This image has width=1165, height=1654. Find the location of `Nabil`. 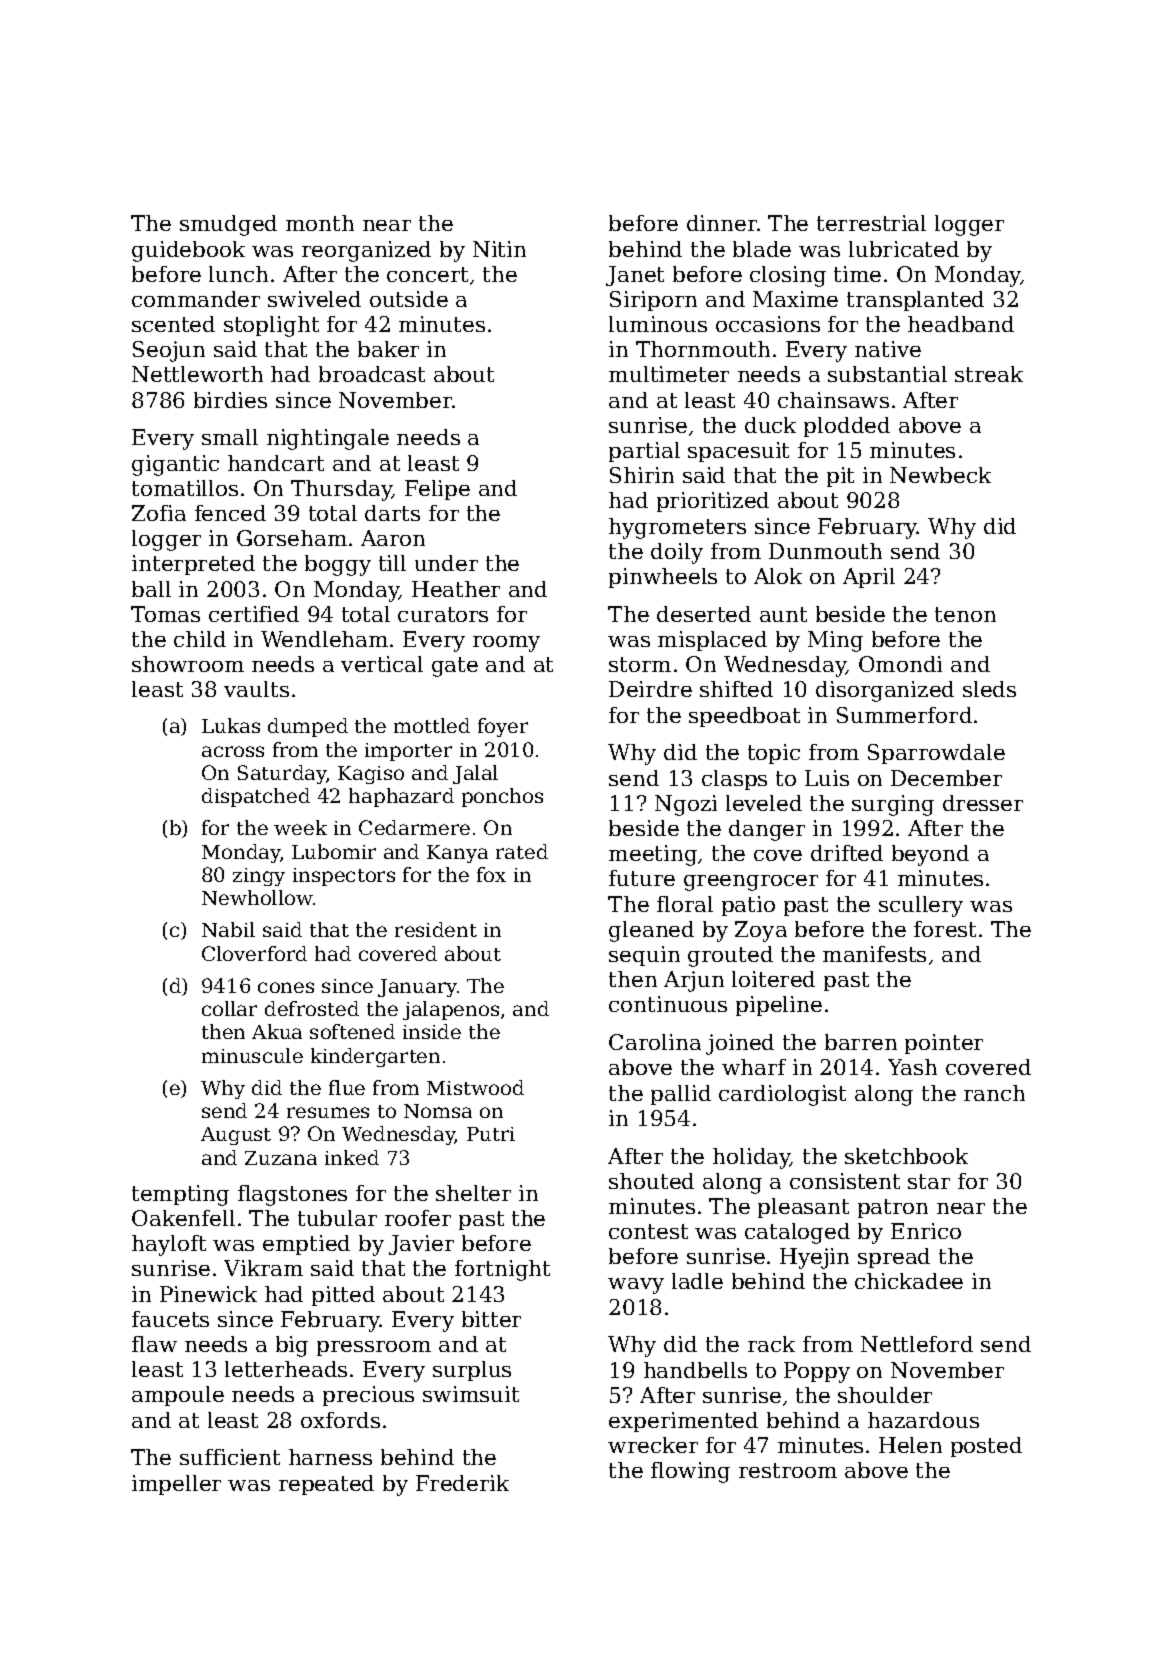

Nabil is located at coordinates (228, 929).
